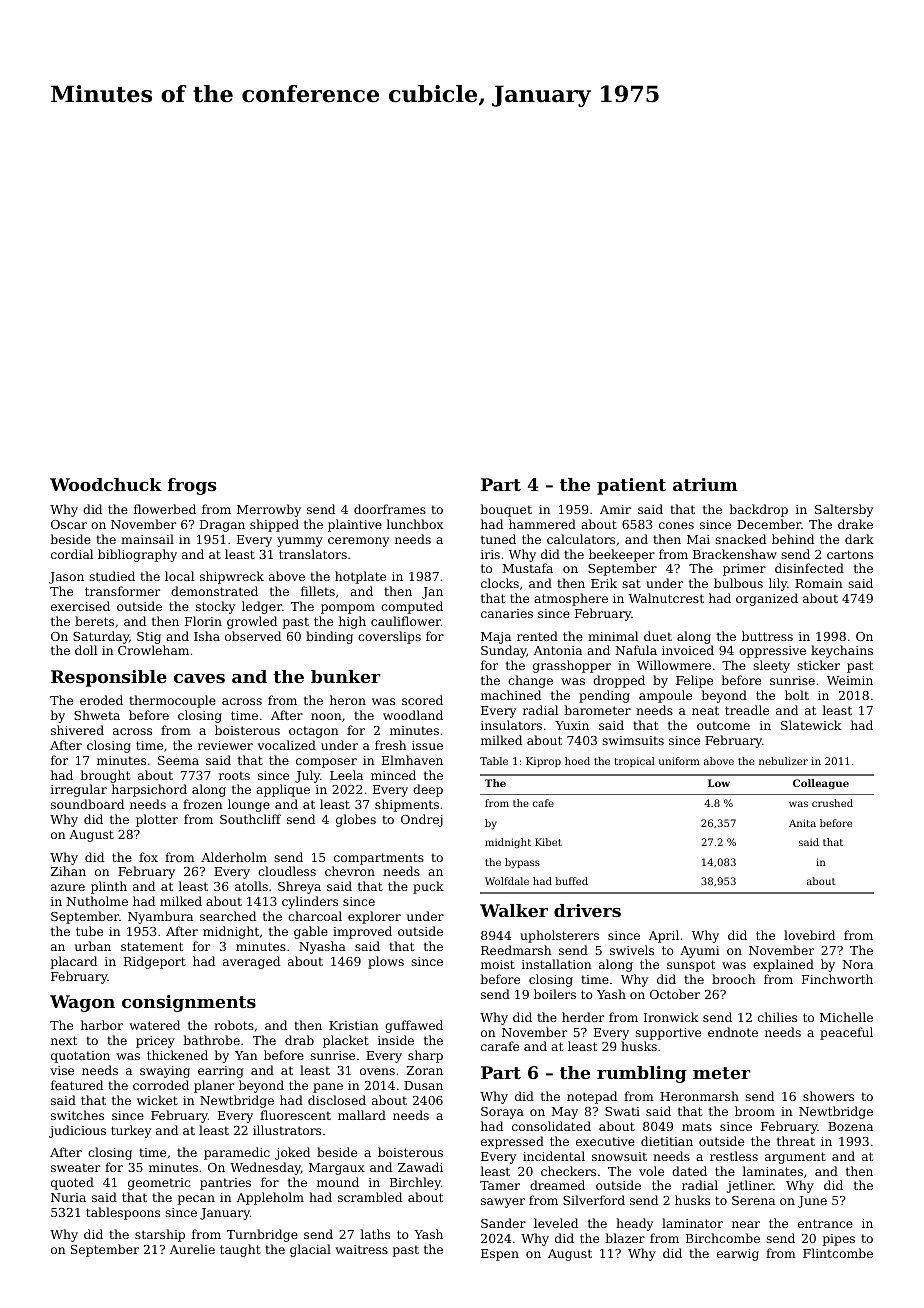 This image has width=924, height=1308. What do you see at coordinates (414, 524) in the image?
I see `lunchbox` at bounding box center [414, 524].
